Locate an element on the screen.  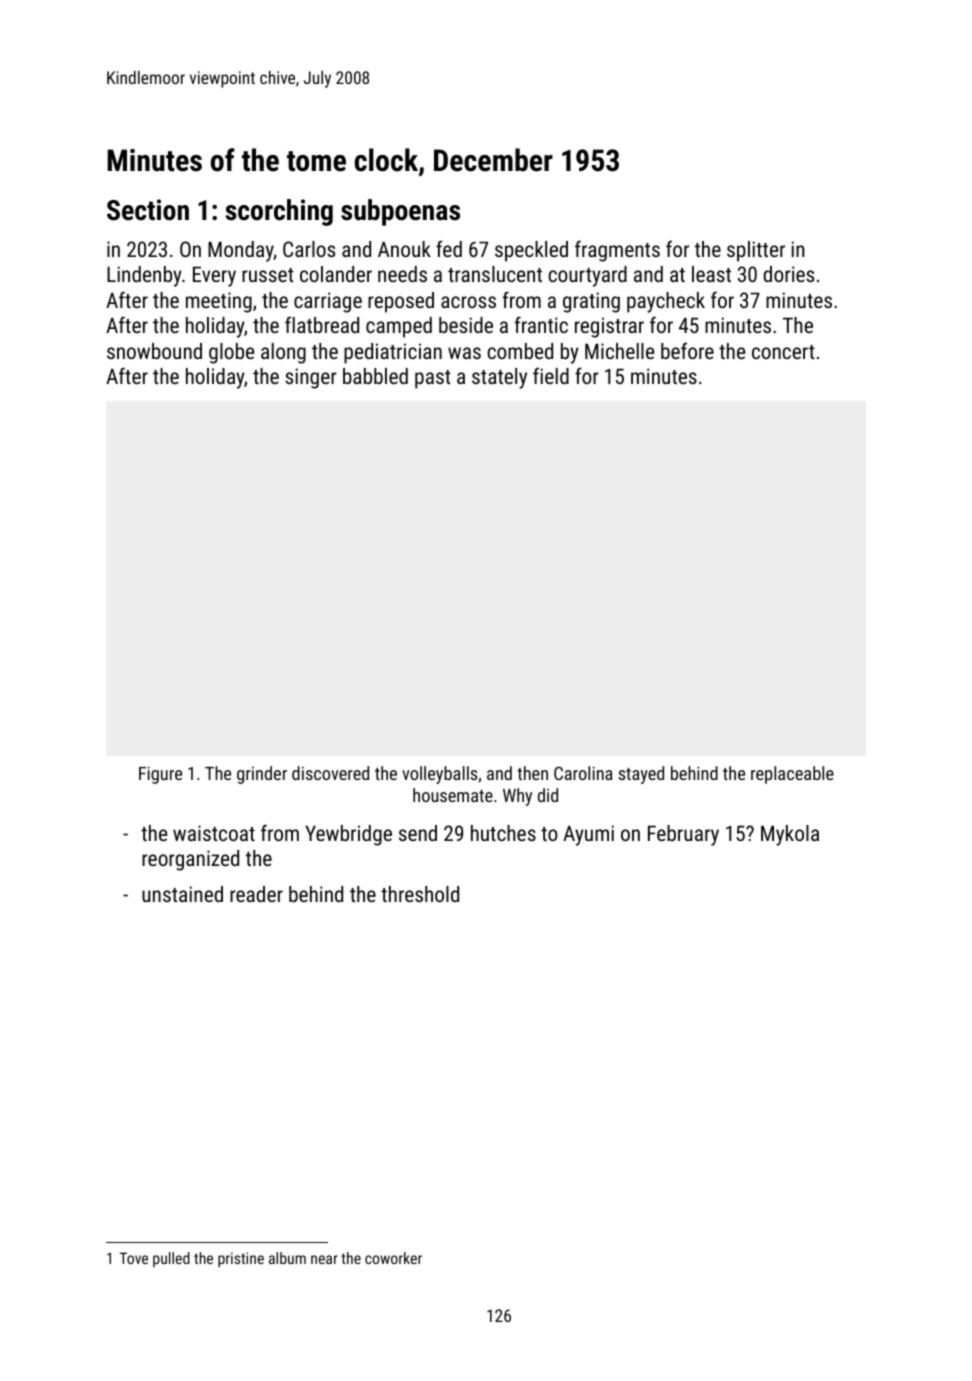
reader is located at coordinates (256, 894).
